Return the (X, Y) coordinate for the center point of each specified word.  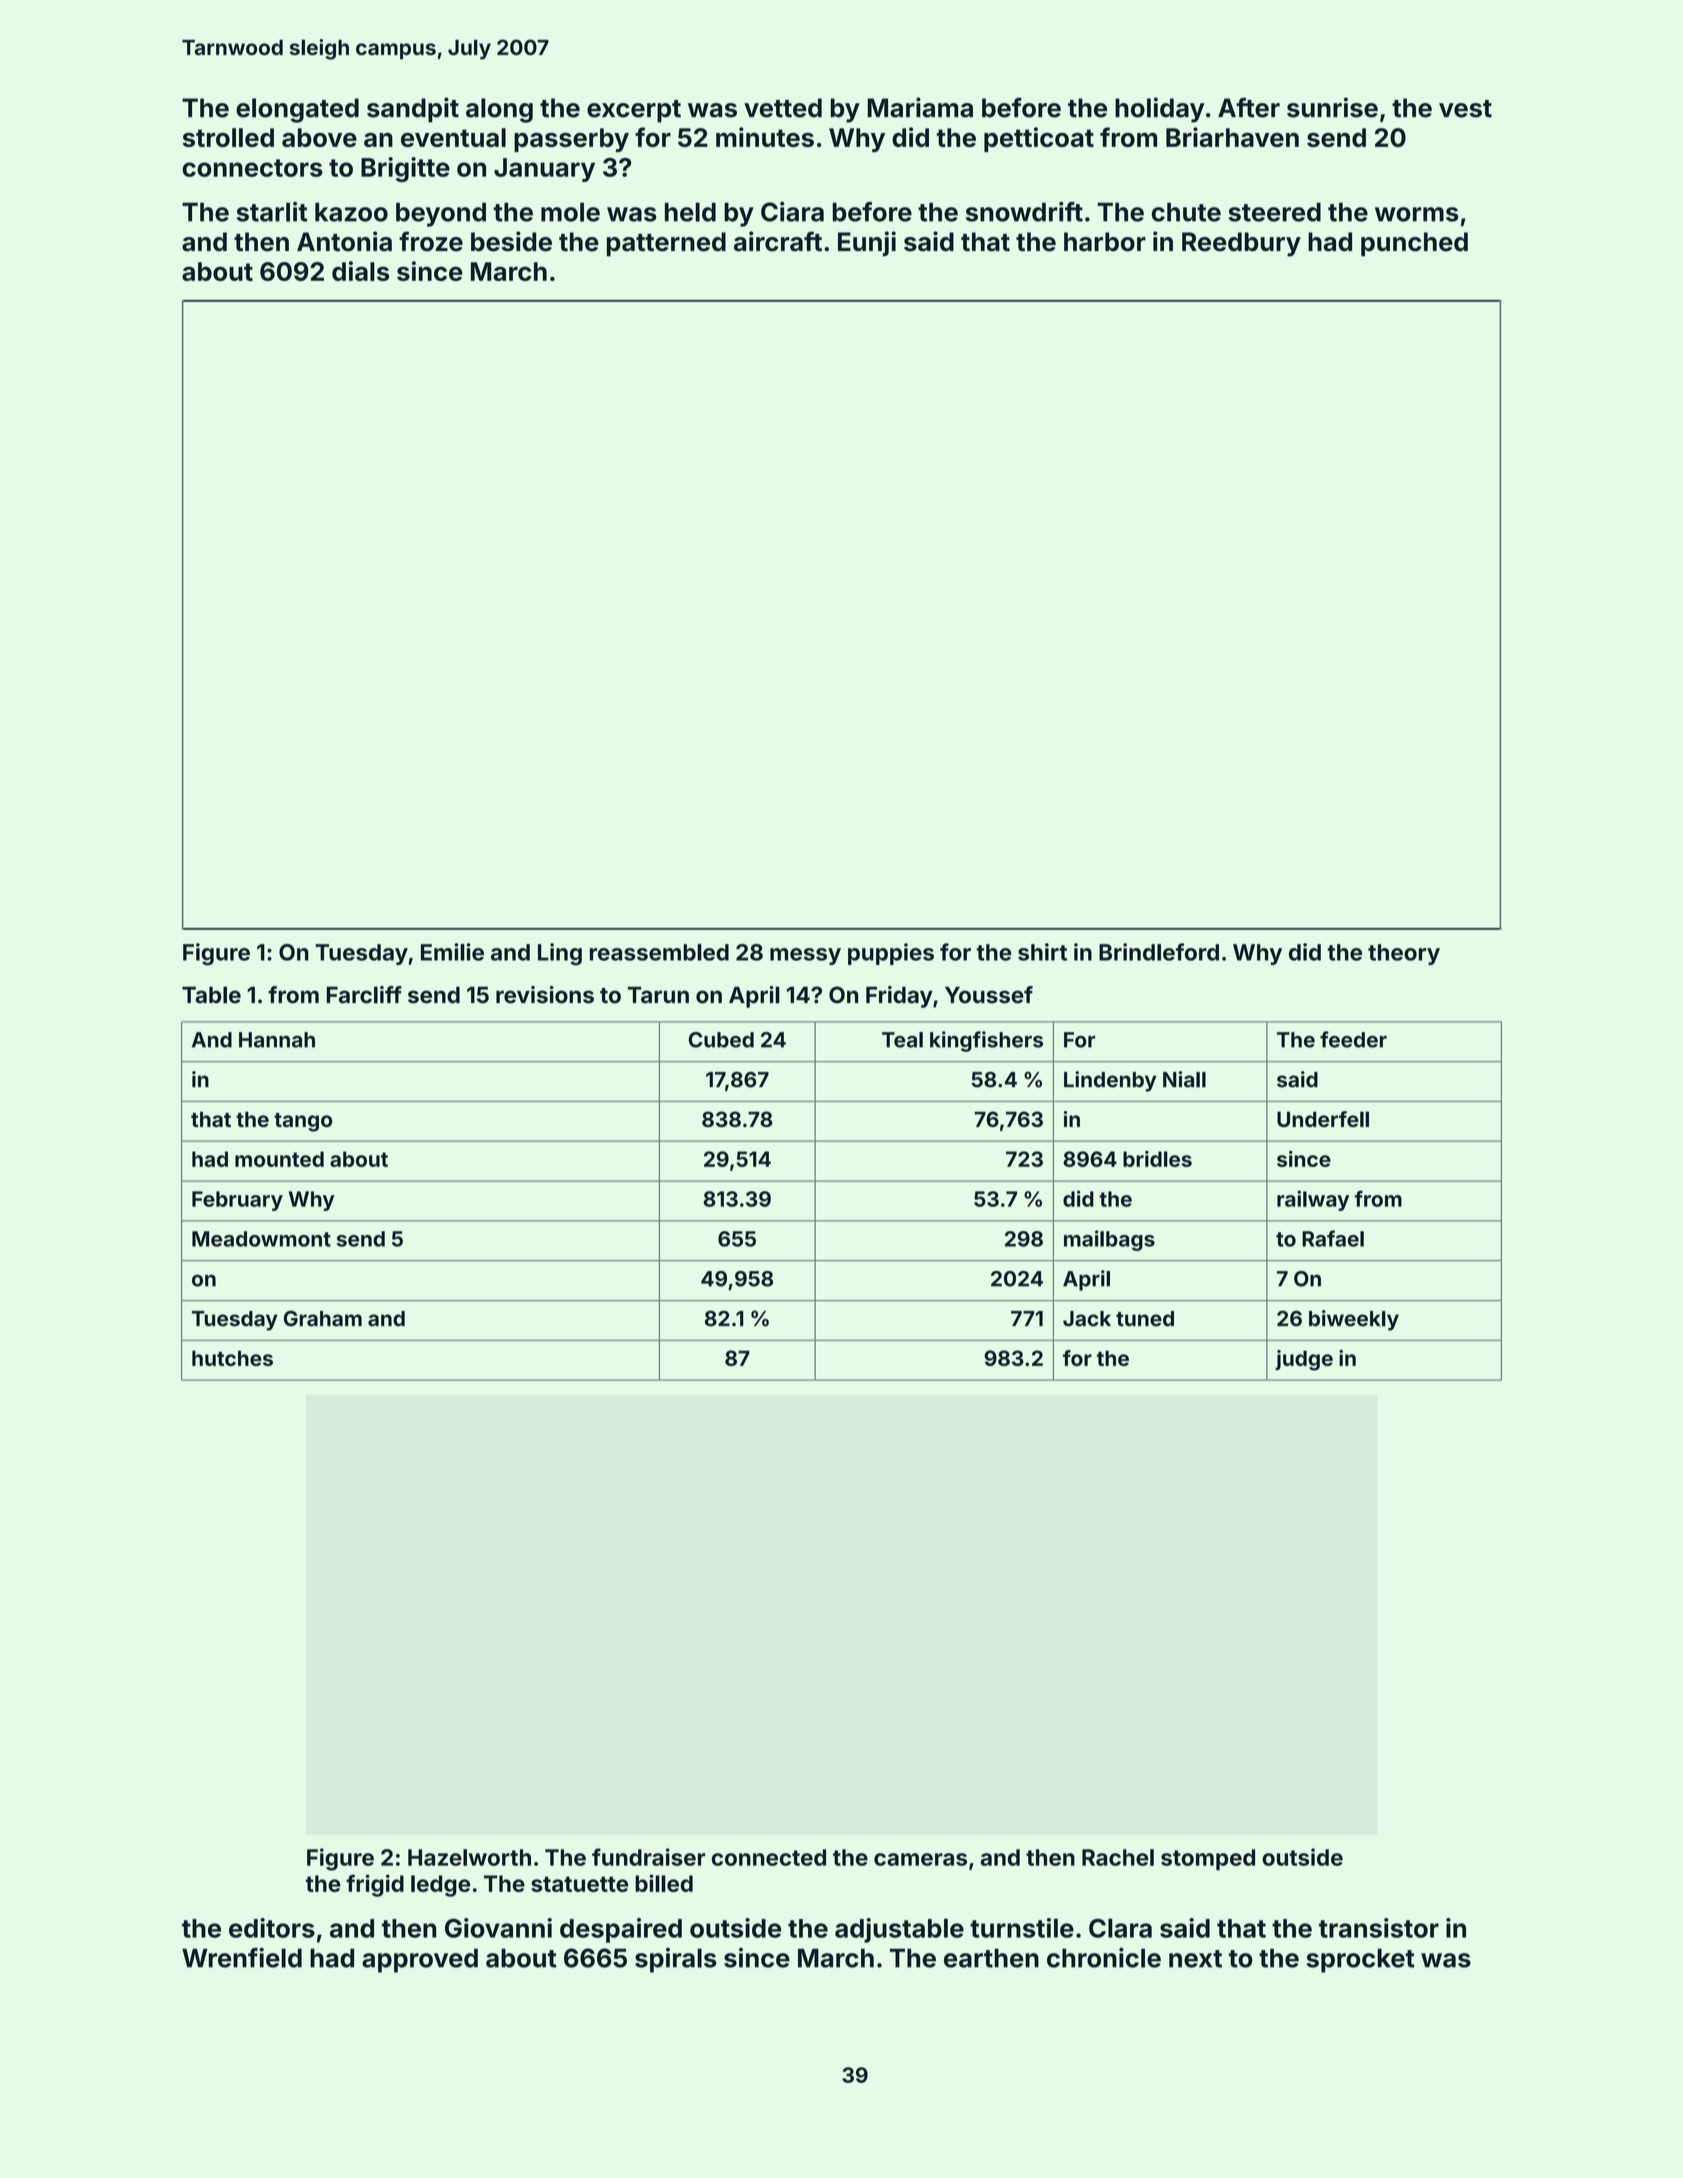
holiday (1160, 110)
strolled (228, 137)
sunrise (1332, 107)
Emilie (452, 952)
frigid (375, 1885)
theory (1404, 954)
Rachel (1118, 1857)
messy (805, 956)
